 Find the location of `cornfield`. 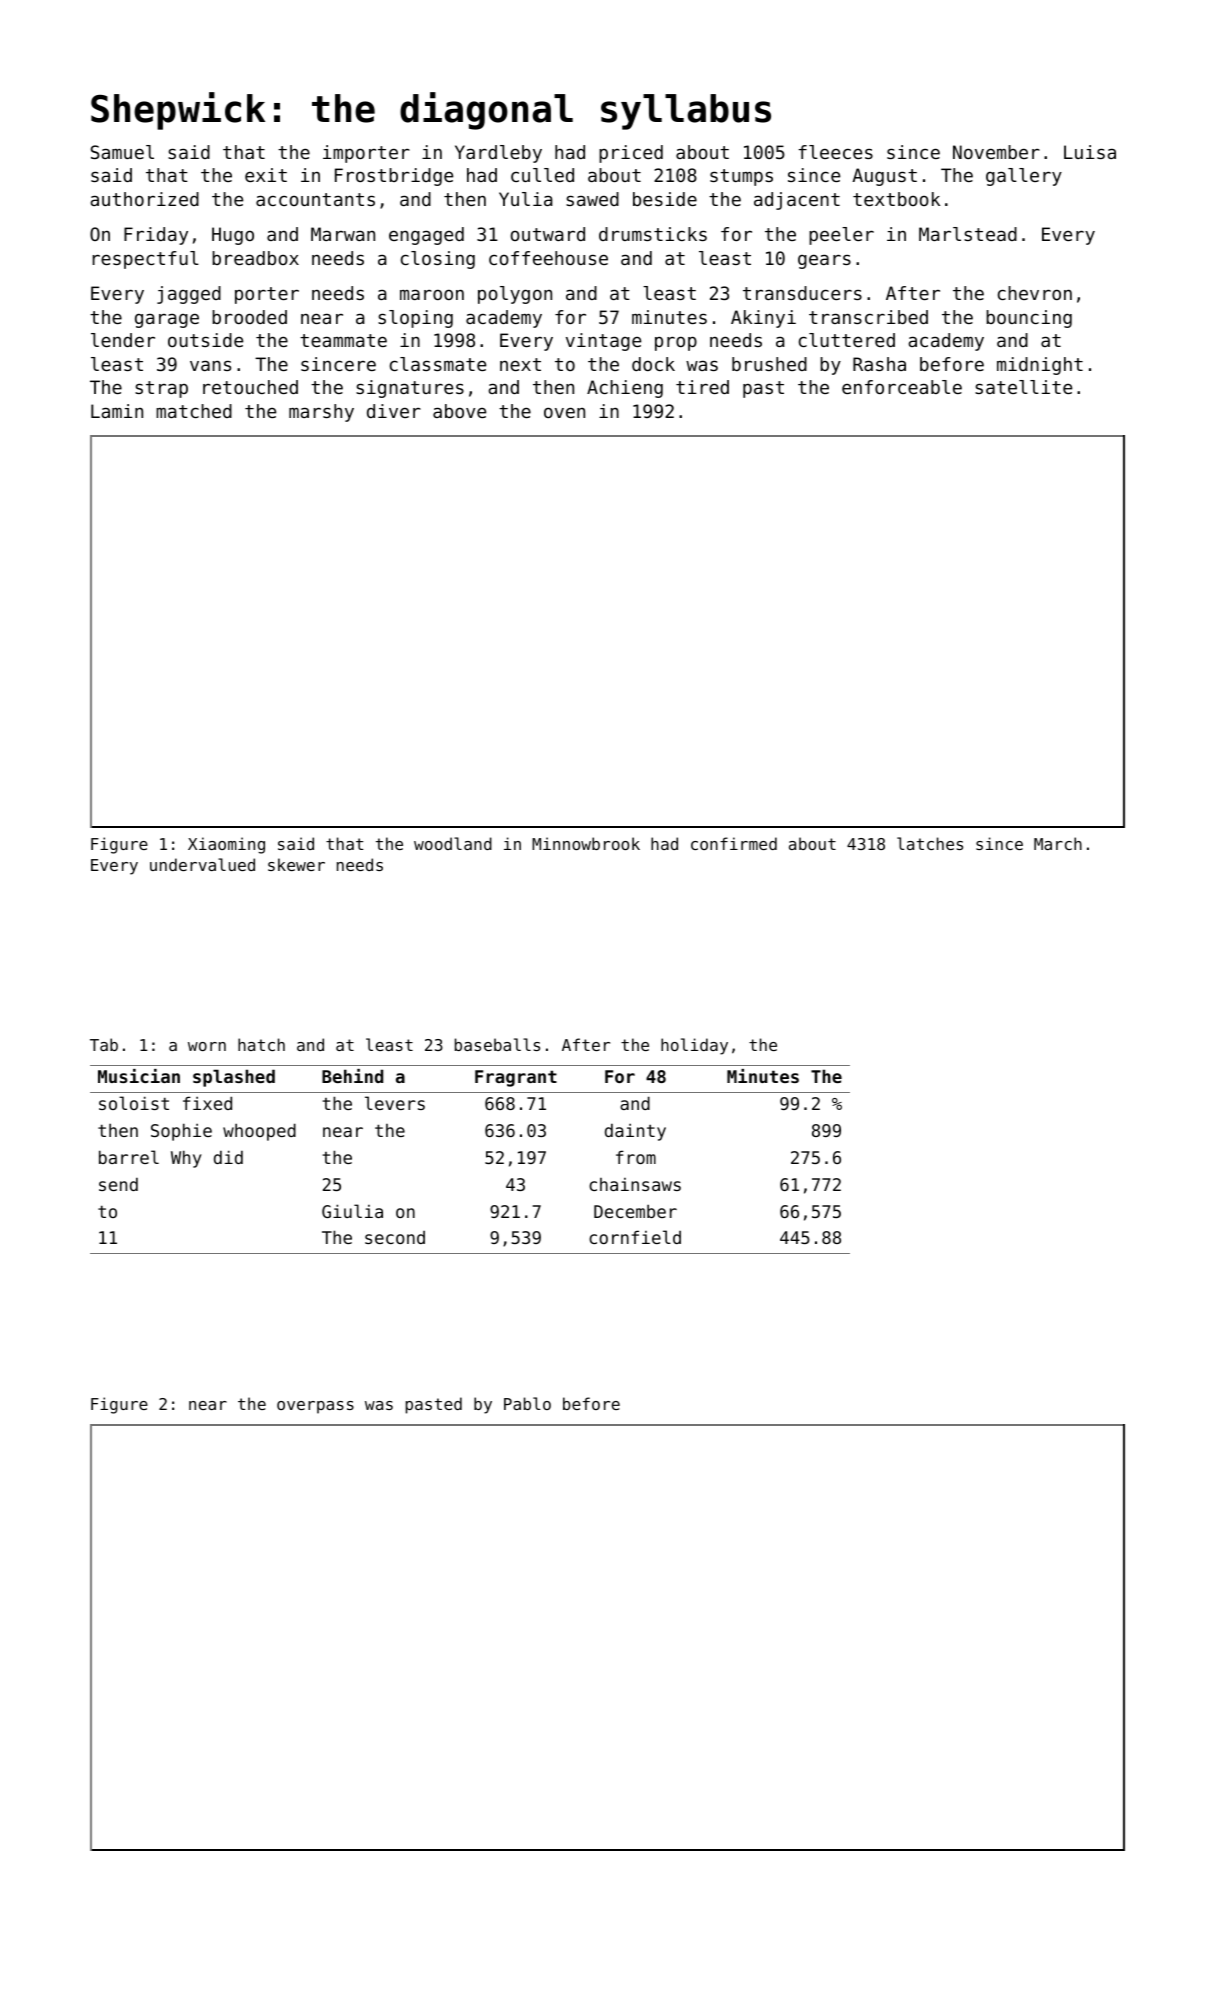

cornfield is located at coordinates (635, 1237).
